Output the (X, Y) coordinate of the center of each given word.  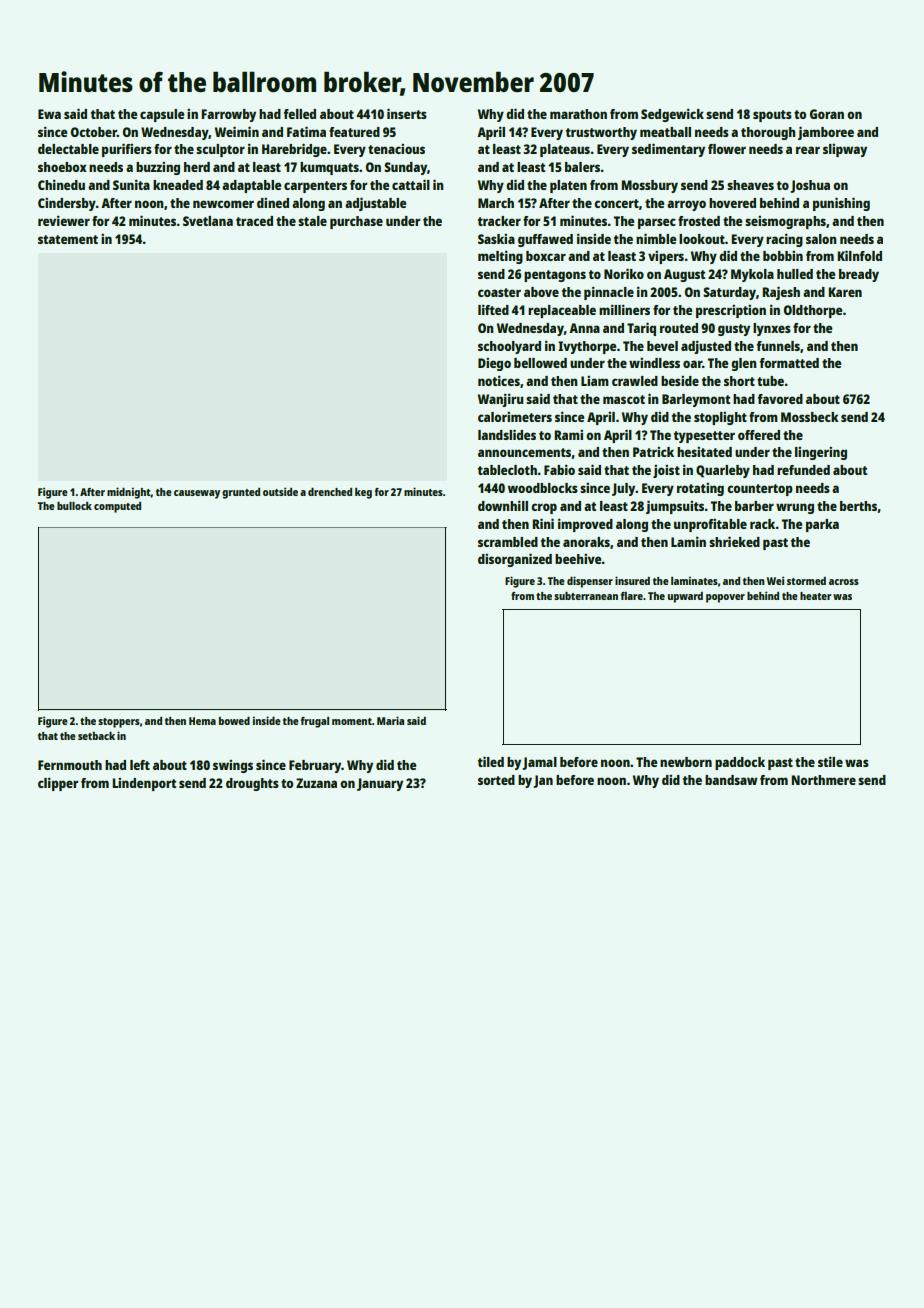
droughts (252, 784)
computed (117, 507)
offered (759, 435)
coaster (499, 292)
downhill (503, 505)
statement (68, 239)
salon (821, 239)
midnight (129, 493)
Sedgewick (672, 115)
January (380, 784)
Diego (494, 364)
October (94, 132)
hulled (795, 274)
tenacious (396, 149)
